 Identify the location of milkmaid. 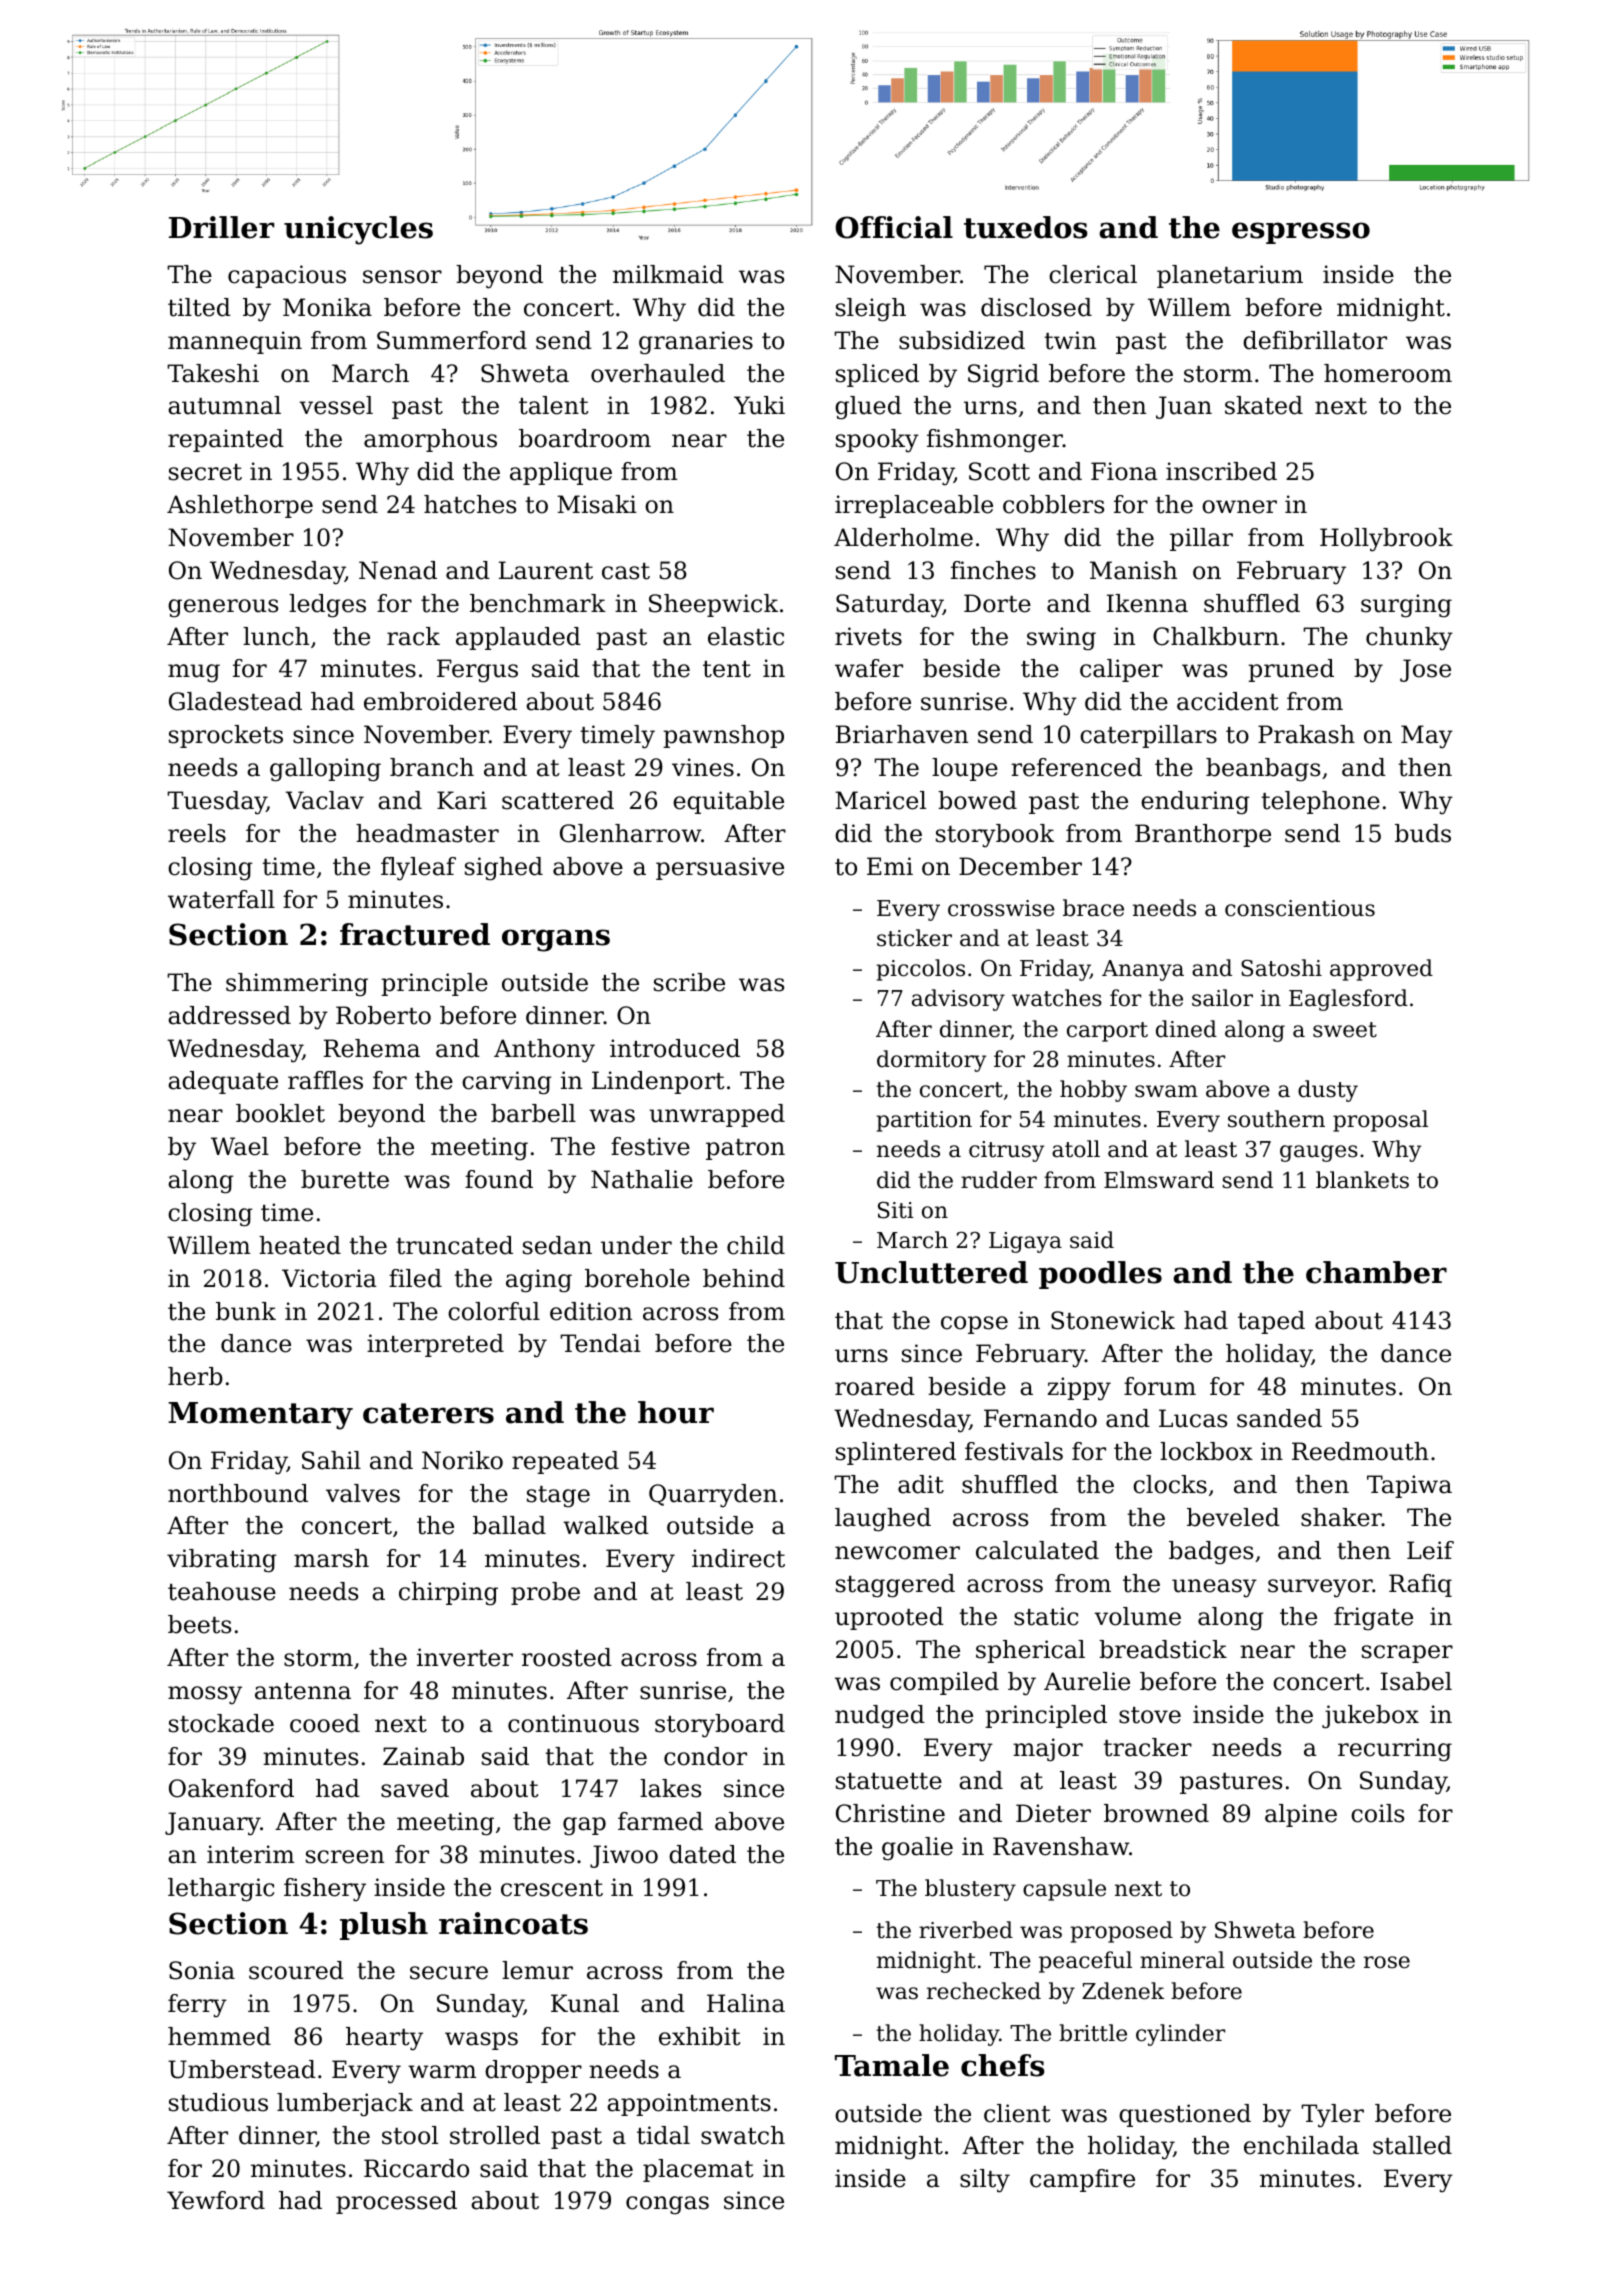
(668, 274).
